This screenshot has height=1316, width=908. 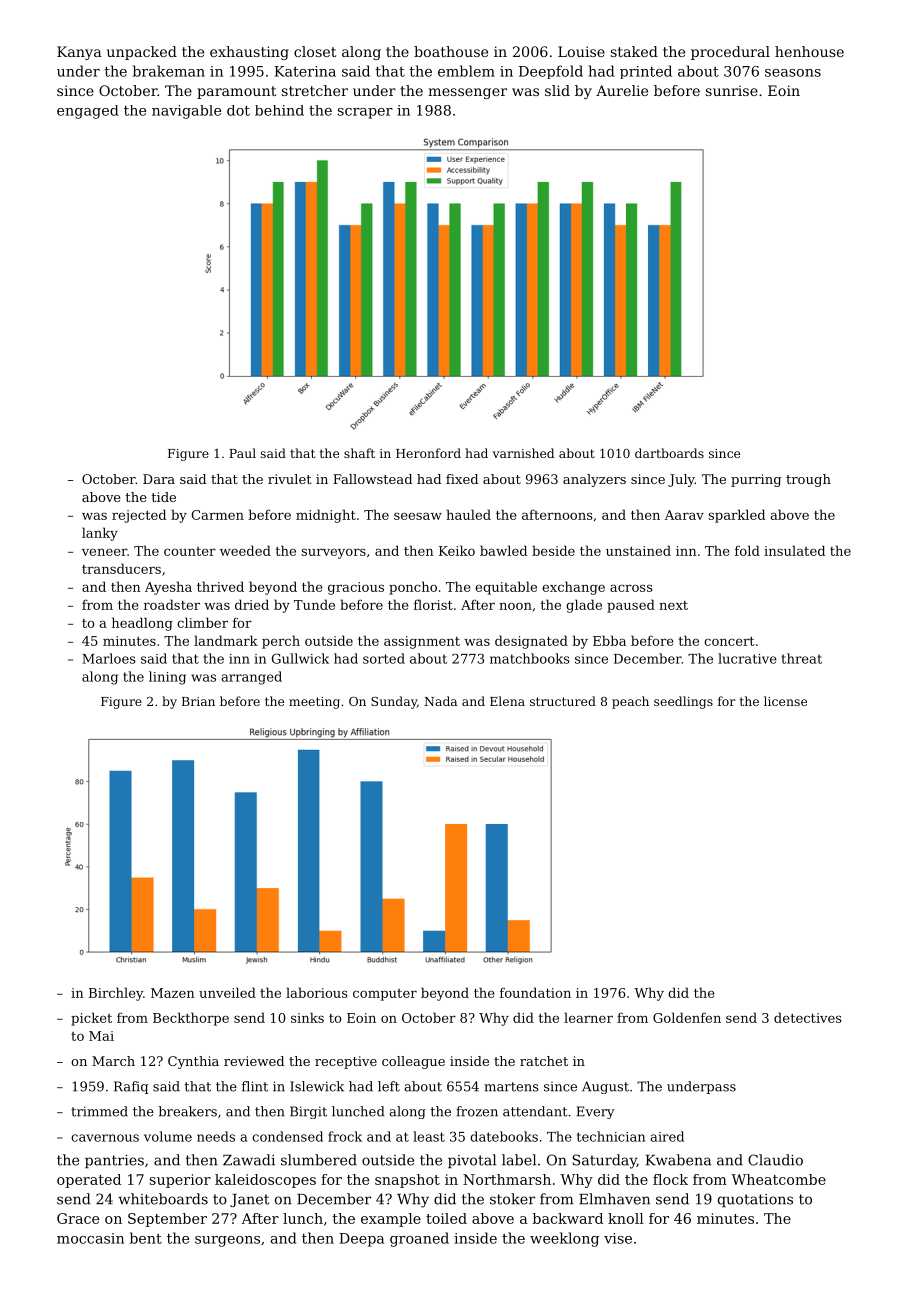 What do you see at coordinates (315, 90) in the screenshot?
I see `stretcher` at bounding box center [315, 90].
